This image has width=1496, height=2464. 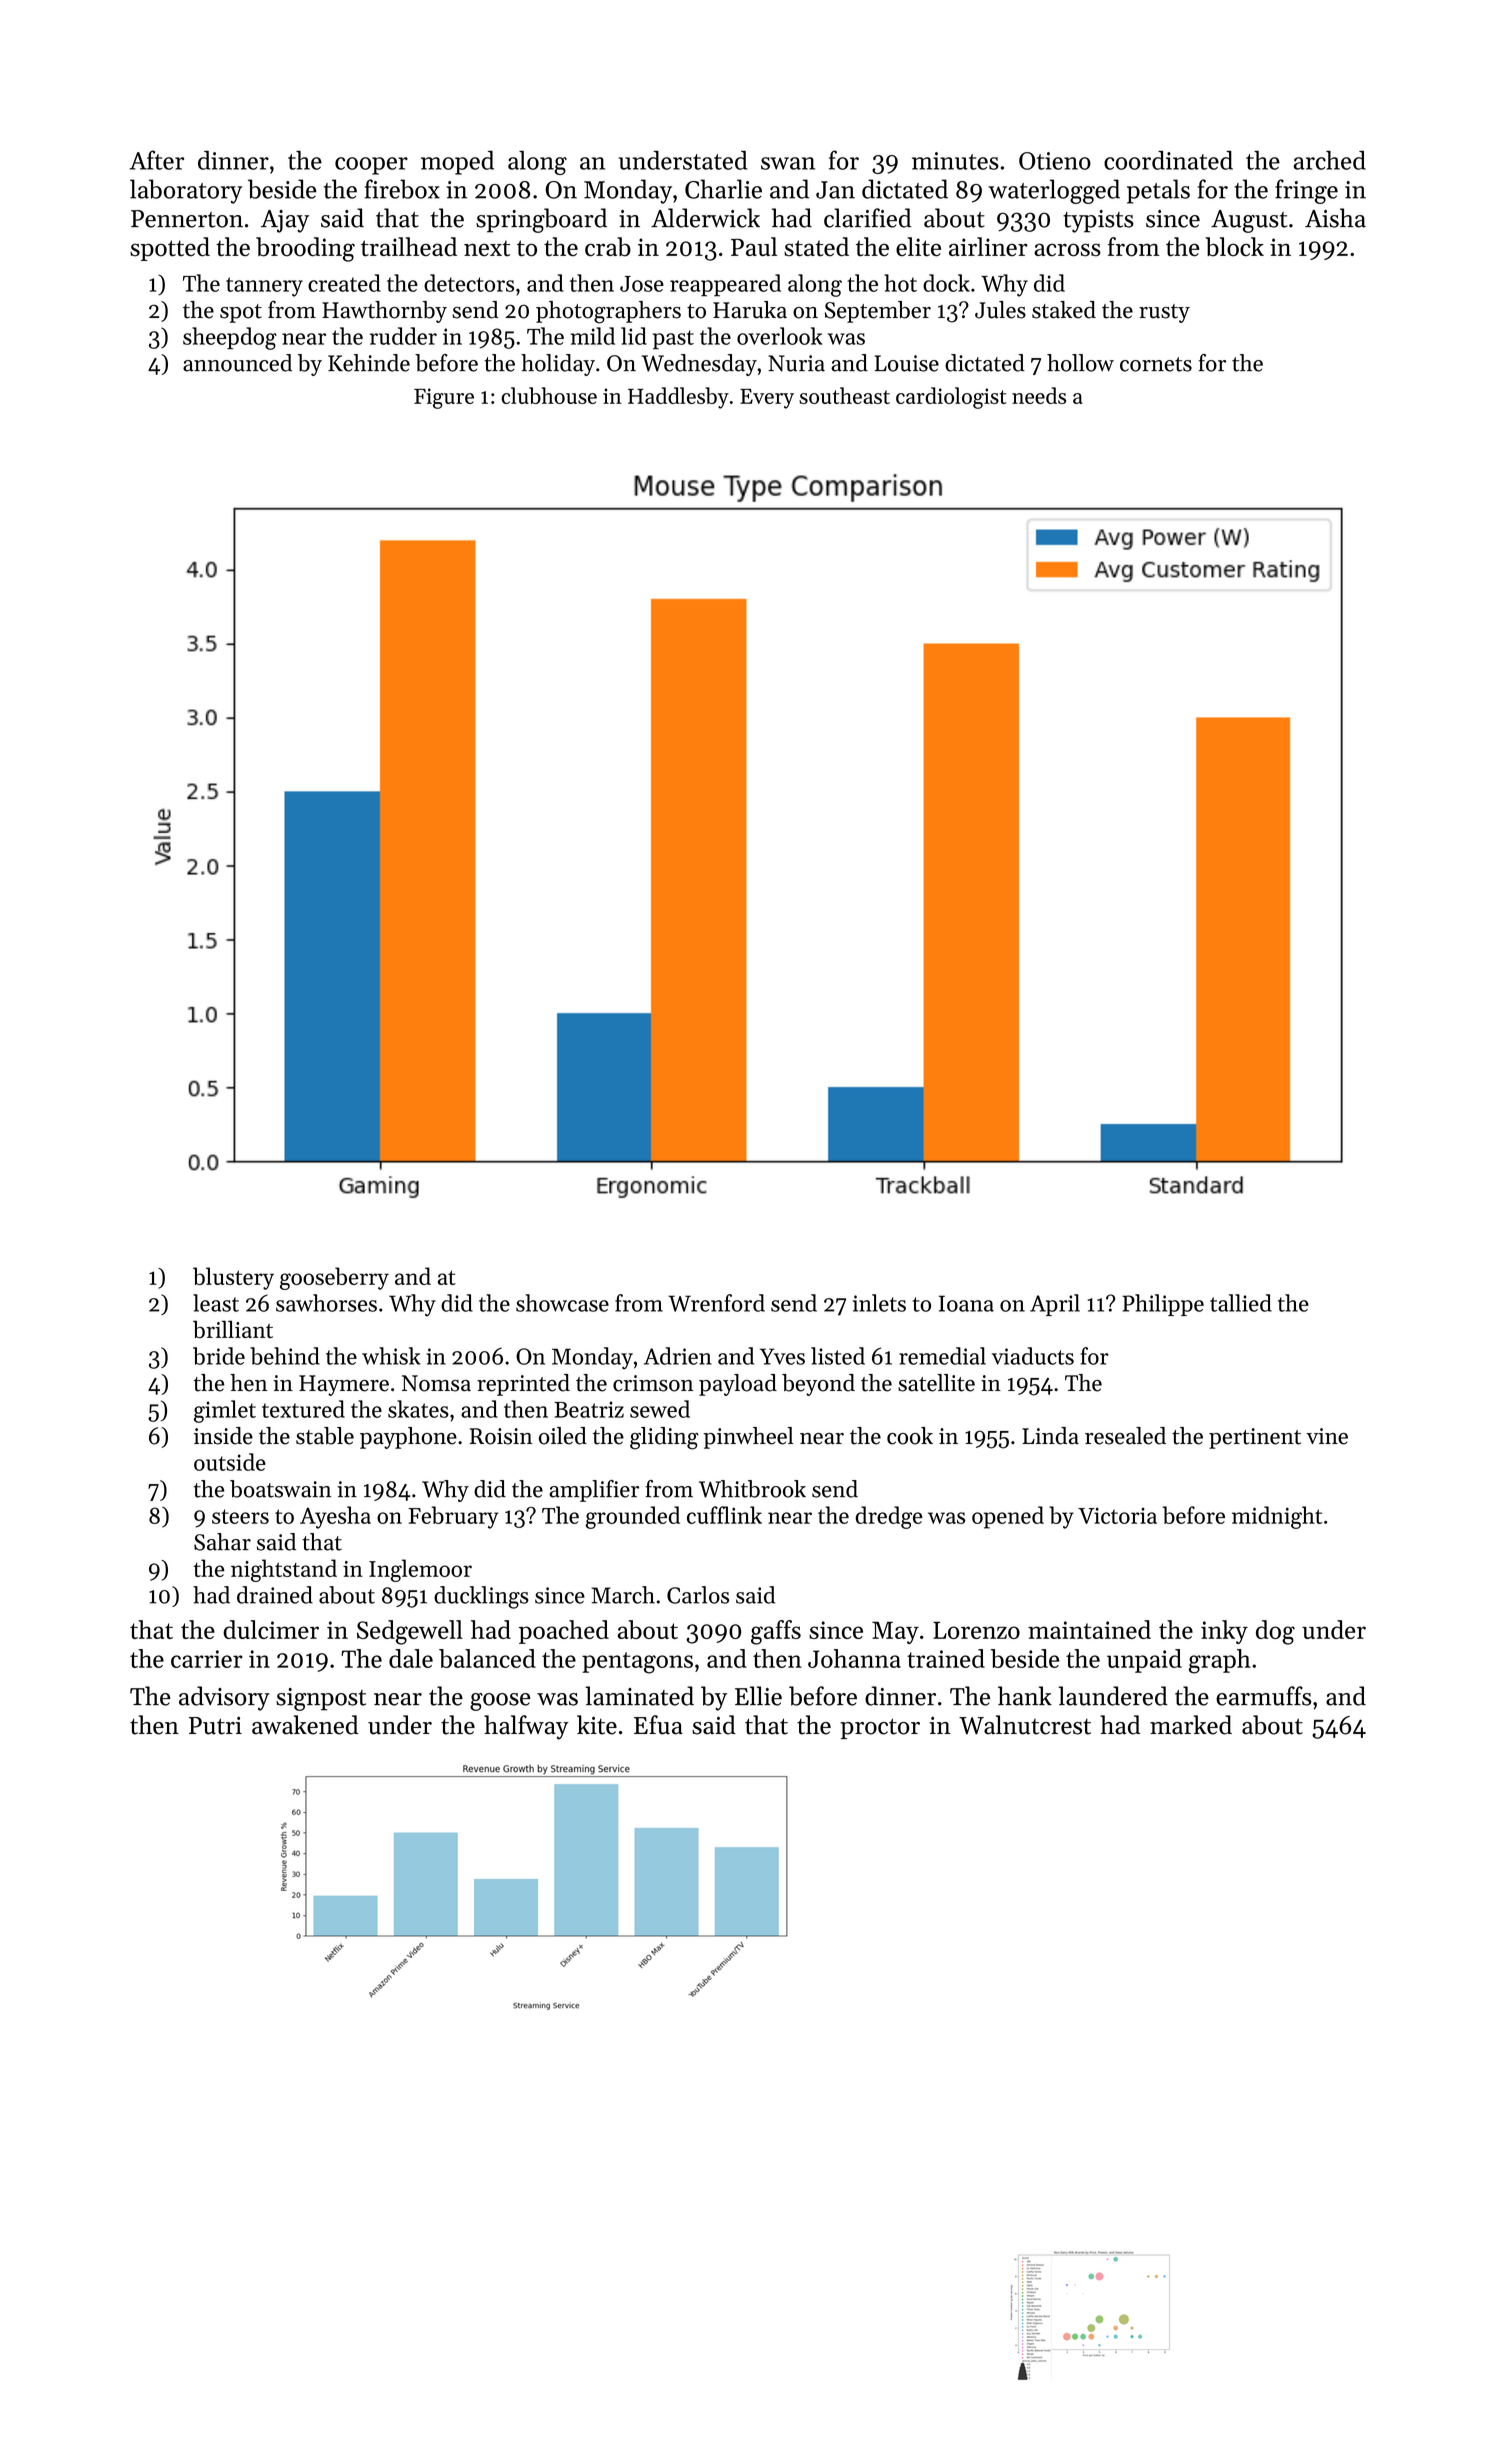 What do you see at coordinates (838, 1356) in the image?
I see `listed` at bounding box center [838, 1356].
